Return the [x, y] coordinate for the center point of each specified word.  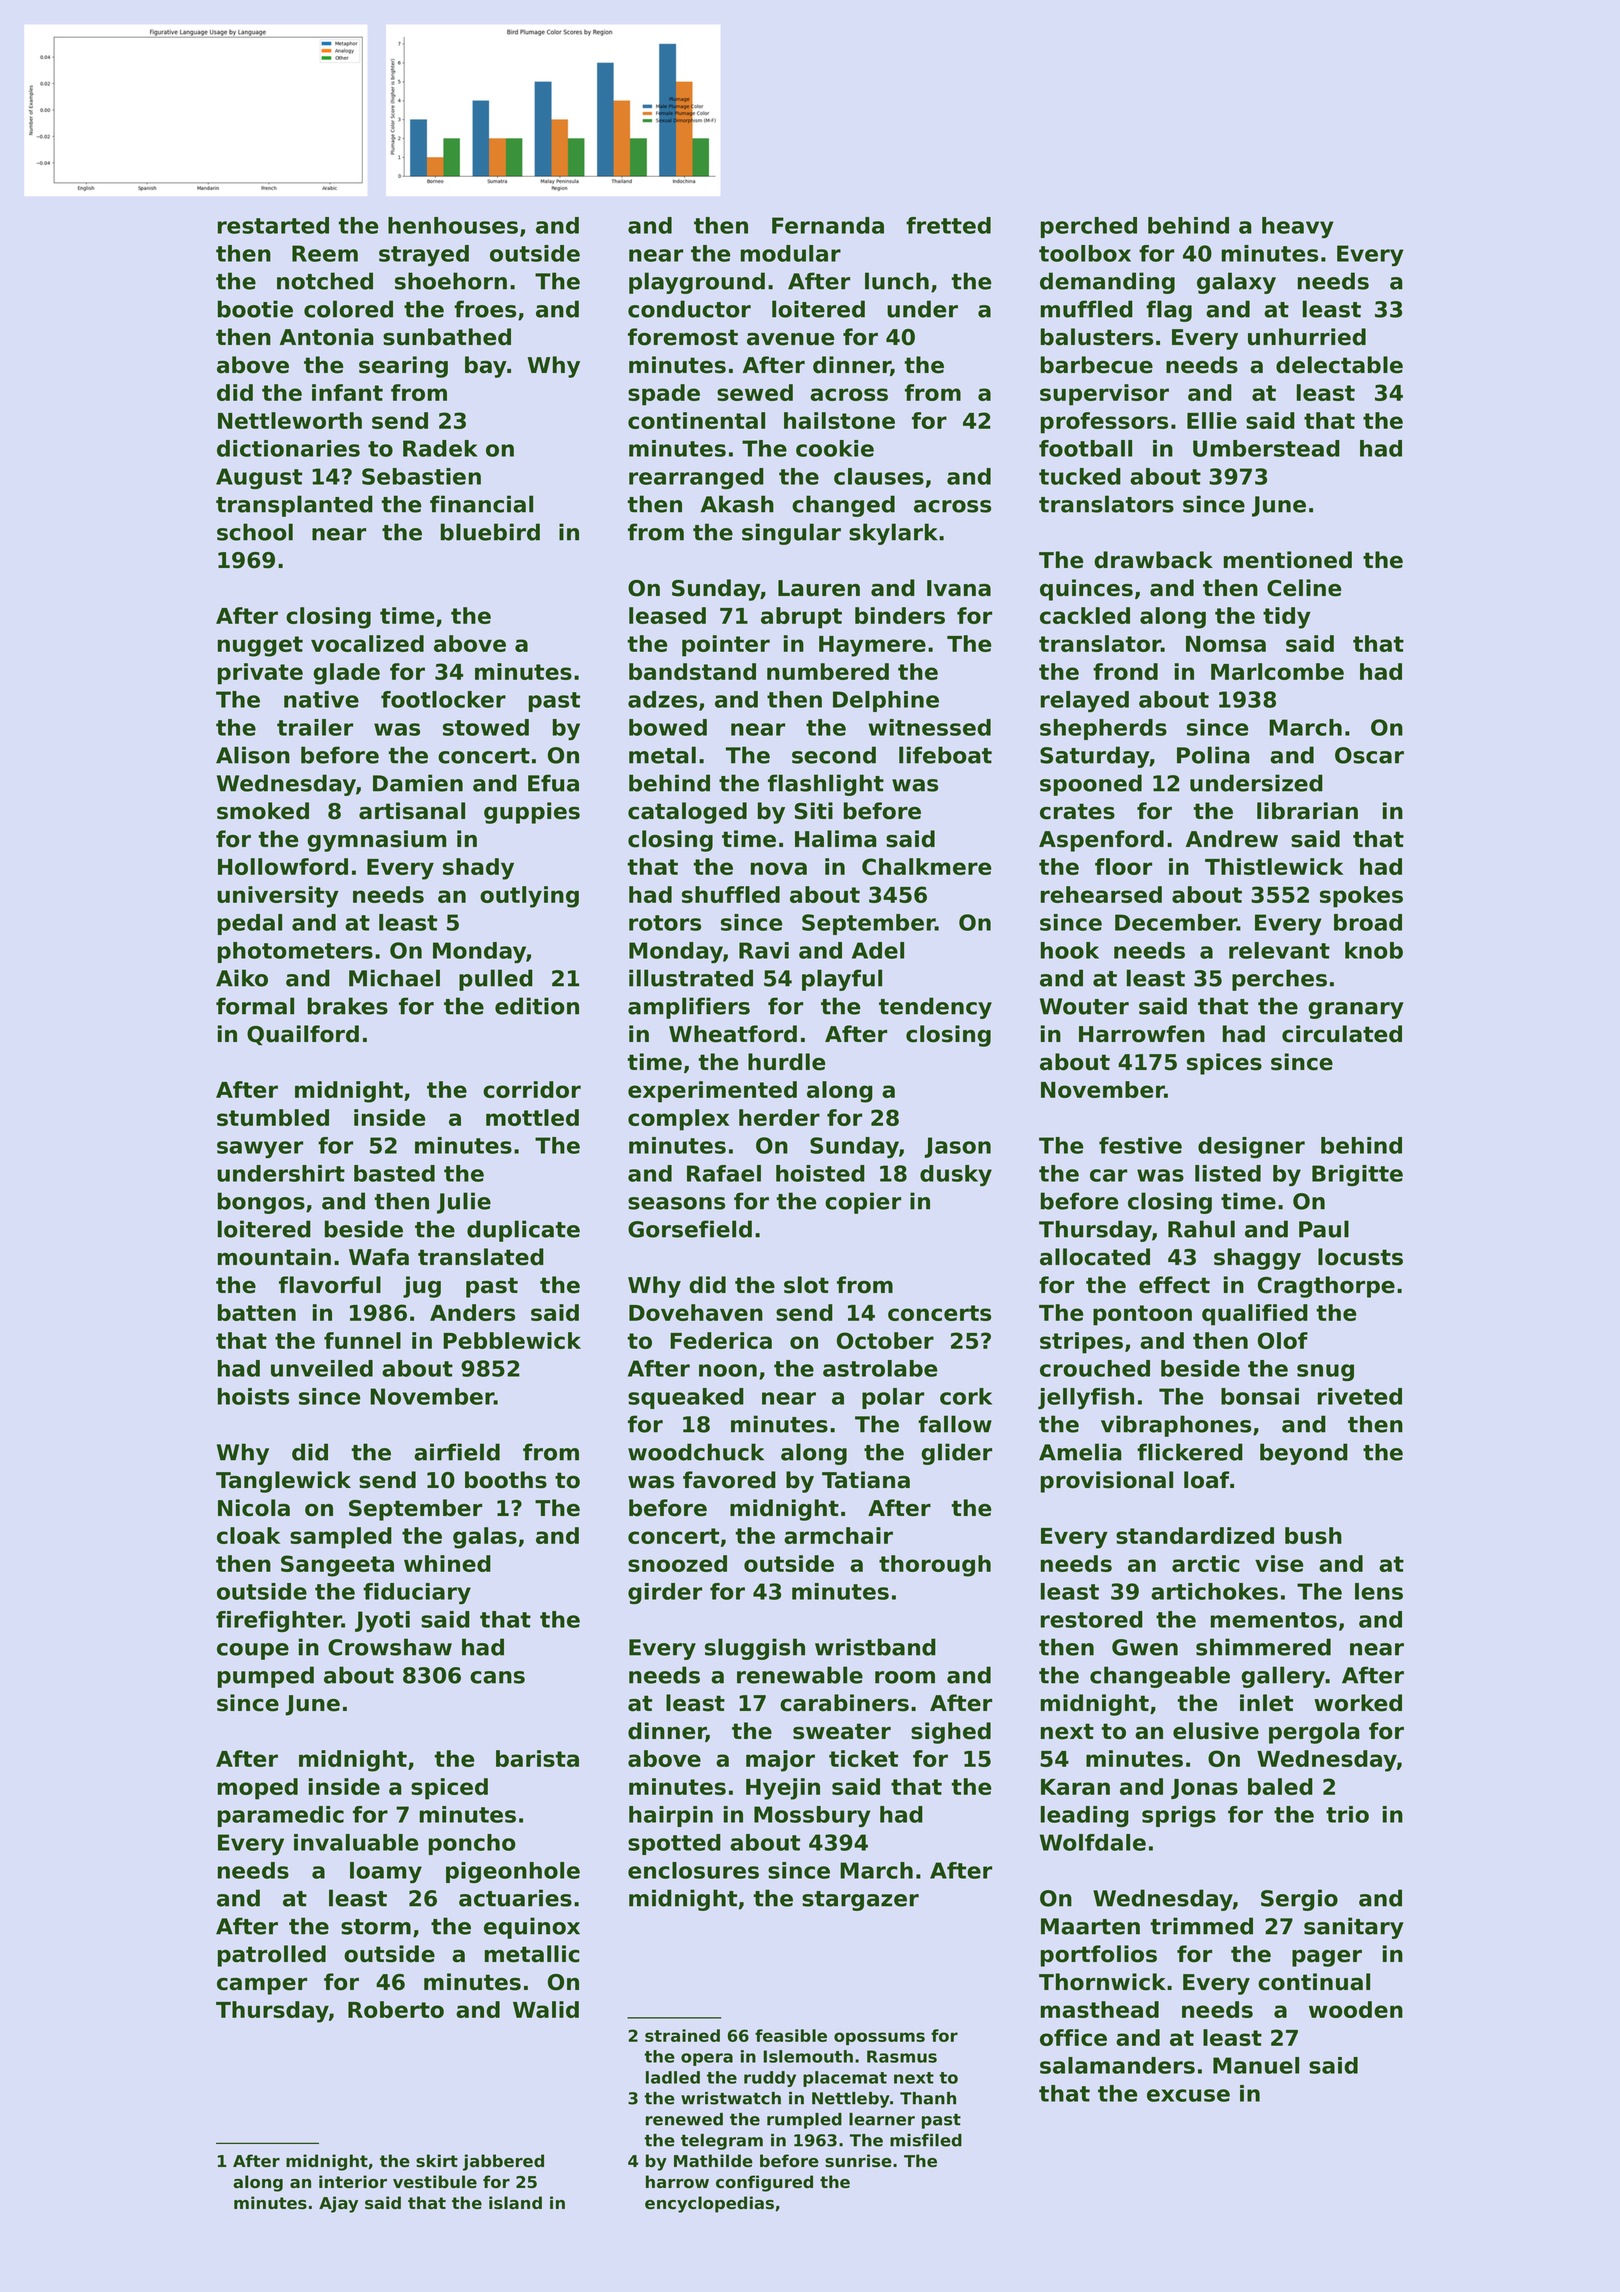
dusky [956, 1175]
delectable [1339, 365]
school [255, 532]
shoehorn [451, 281]
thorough [935, 1566]
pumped [266, 1677]
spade [664, 395]
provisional [1107, 1482]
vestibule [435, 2181]
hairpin [671, 1816]
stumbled [273, 1117]
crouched [1095, 1368]
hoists [253, 1396]
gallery [1283, 1677]
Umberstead [1266, 448]
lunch [897, 281]
